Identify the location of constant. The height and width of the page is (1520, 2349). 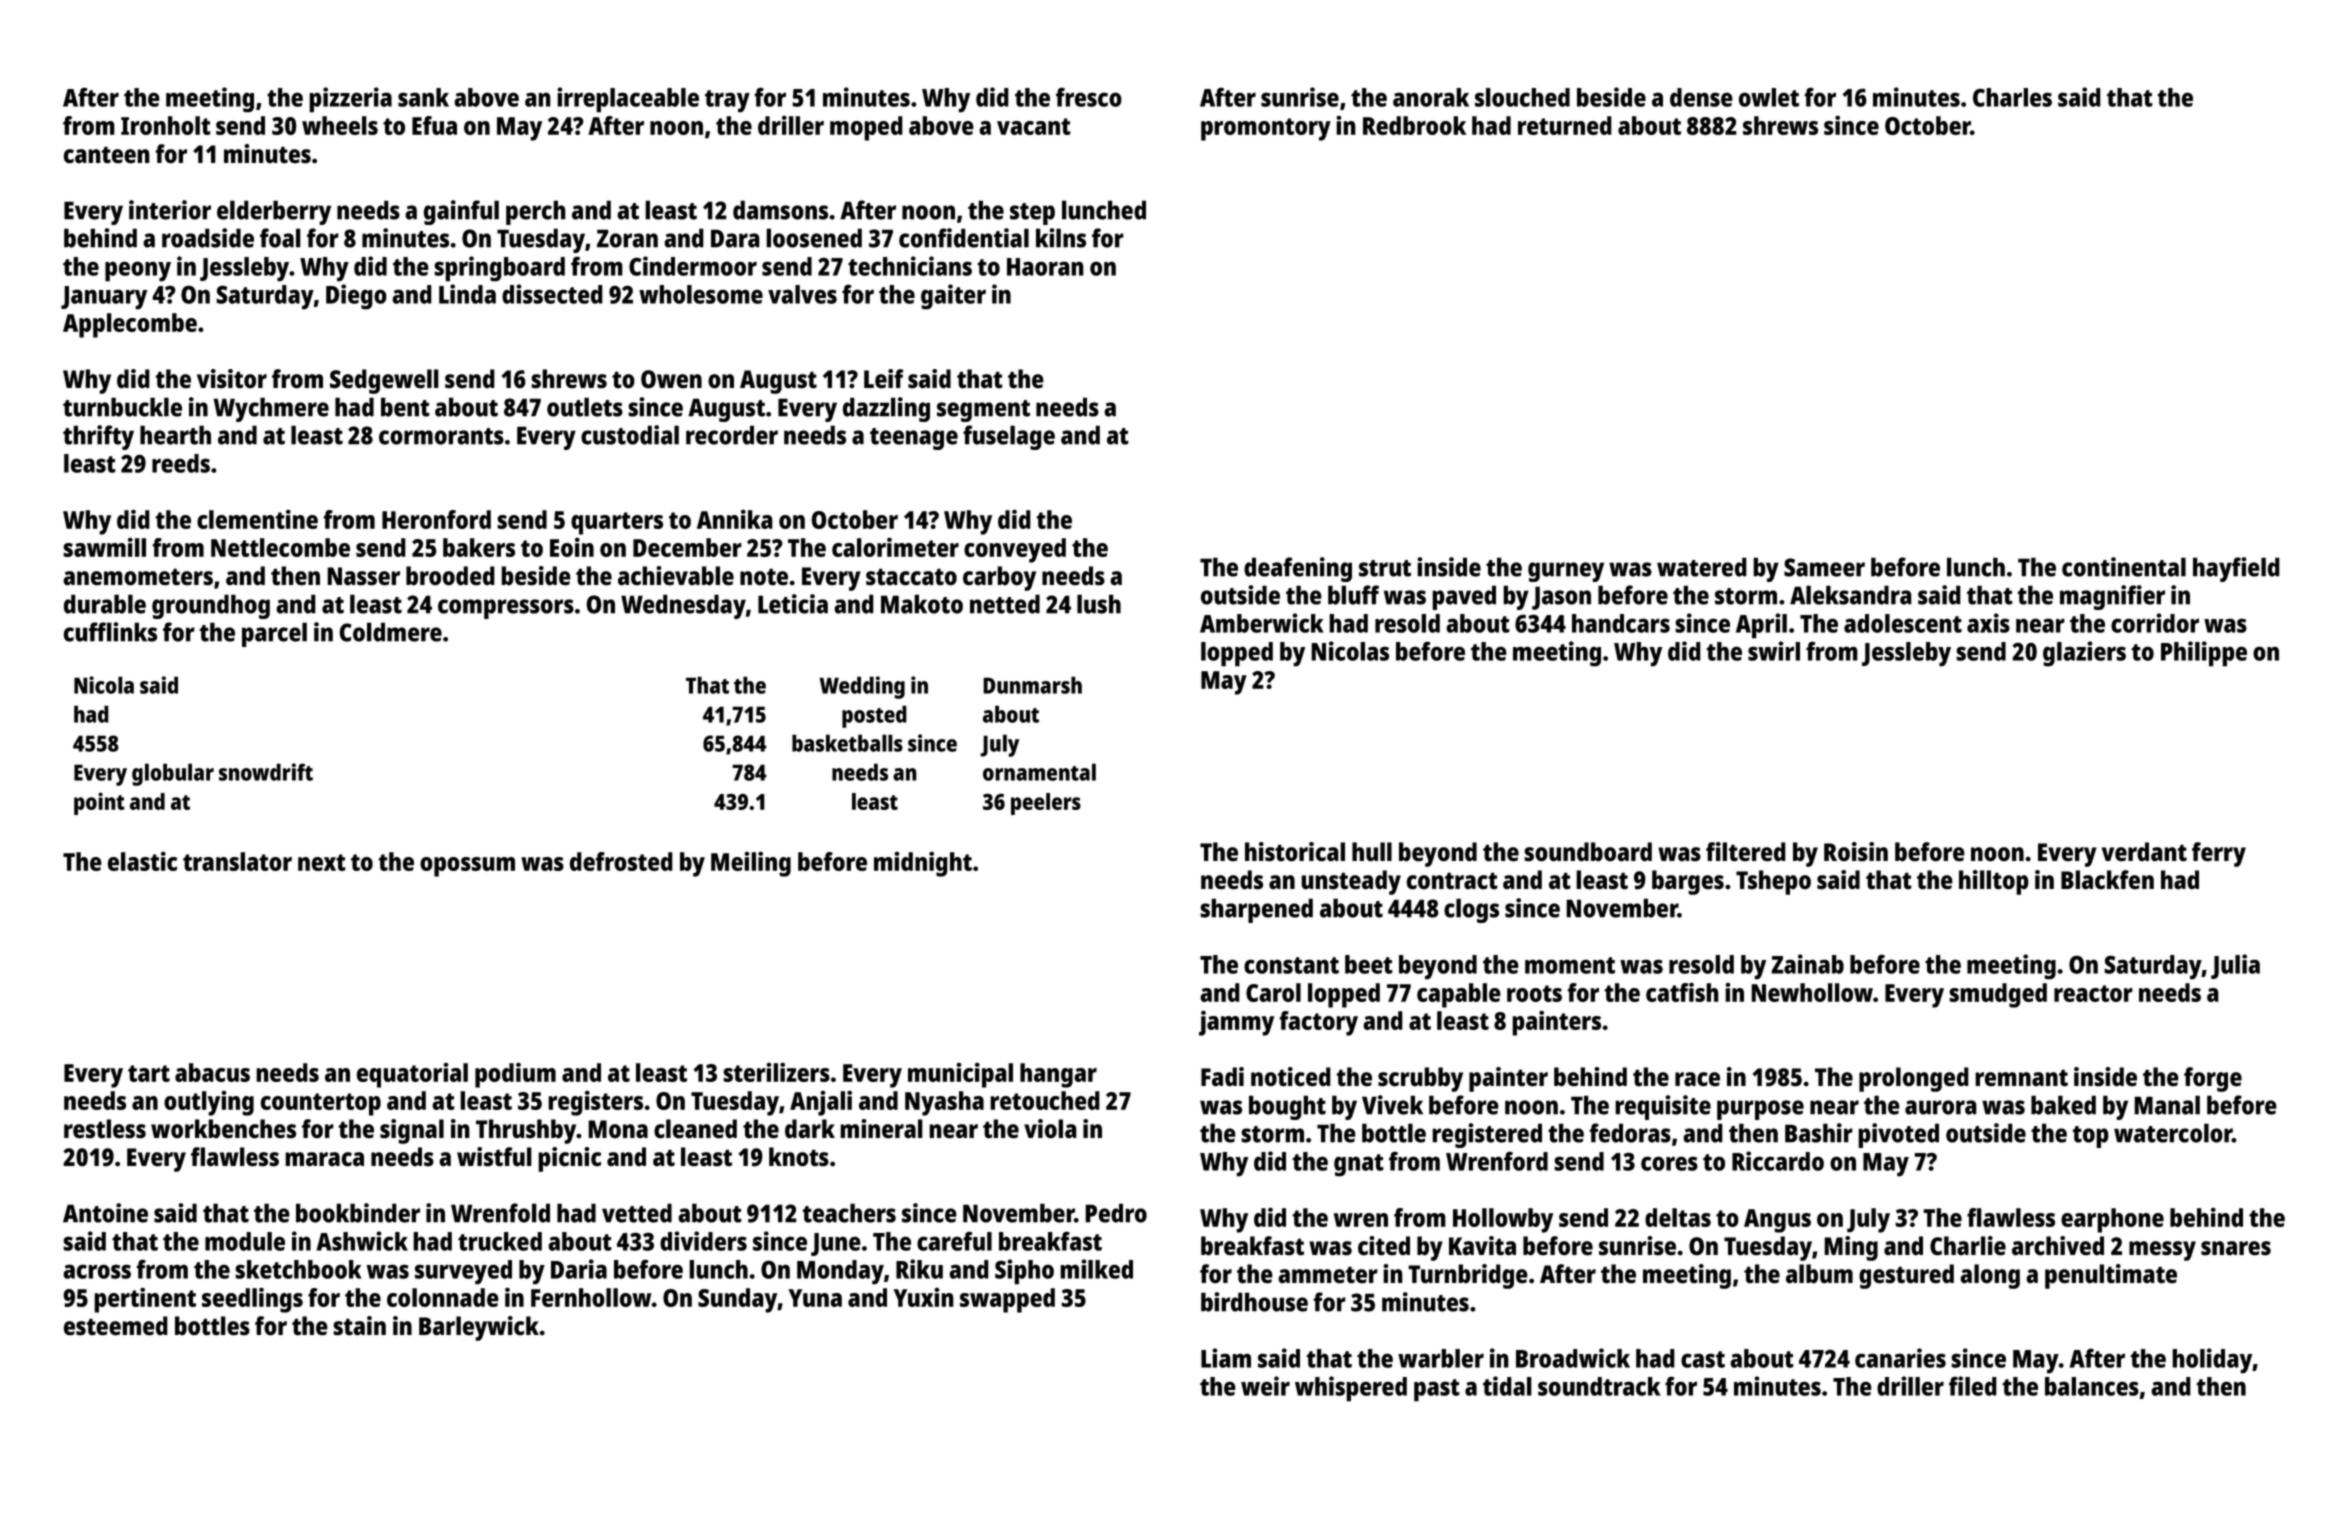
(1291, 965).
